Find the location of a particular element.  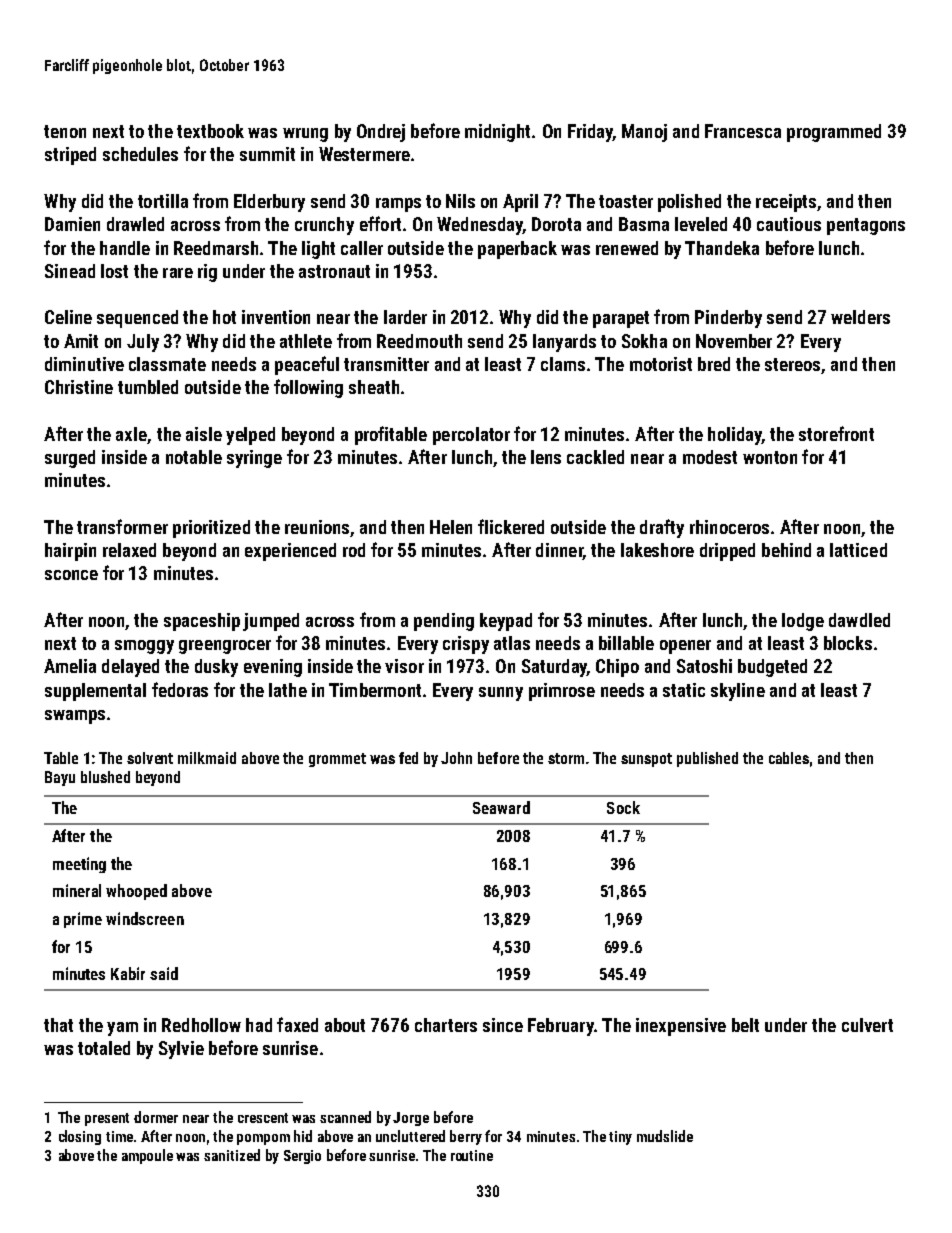

Reedmarsh is located at coordinates (216, 248).
